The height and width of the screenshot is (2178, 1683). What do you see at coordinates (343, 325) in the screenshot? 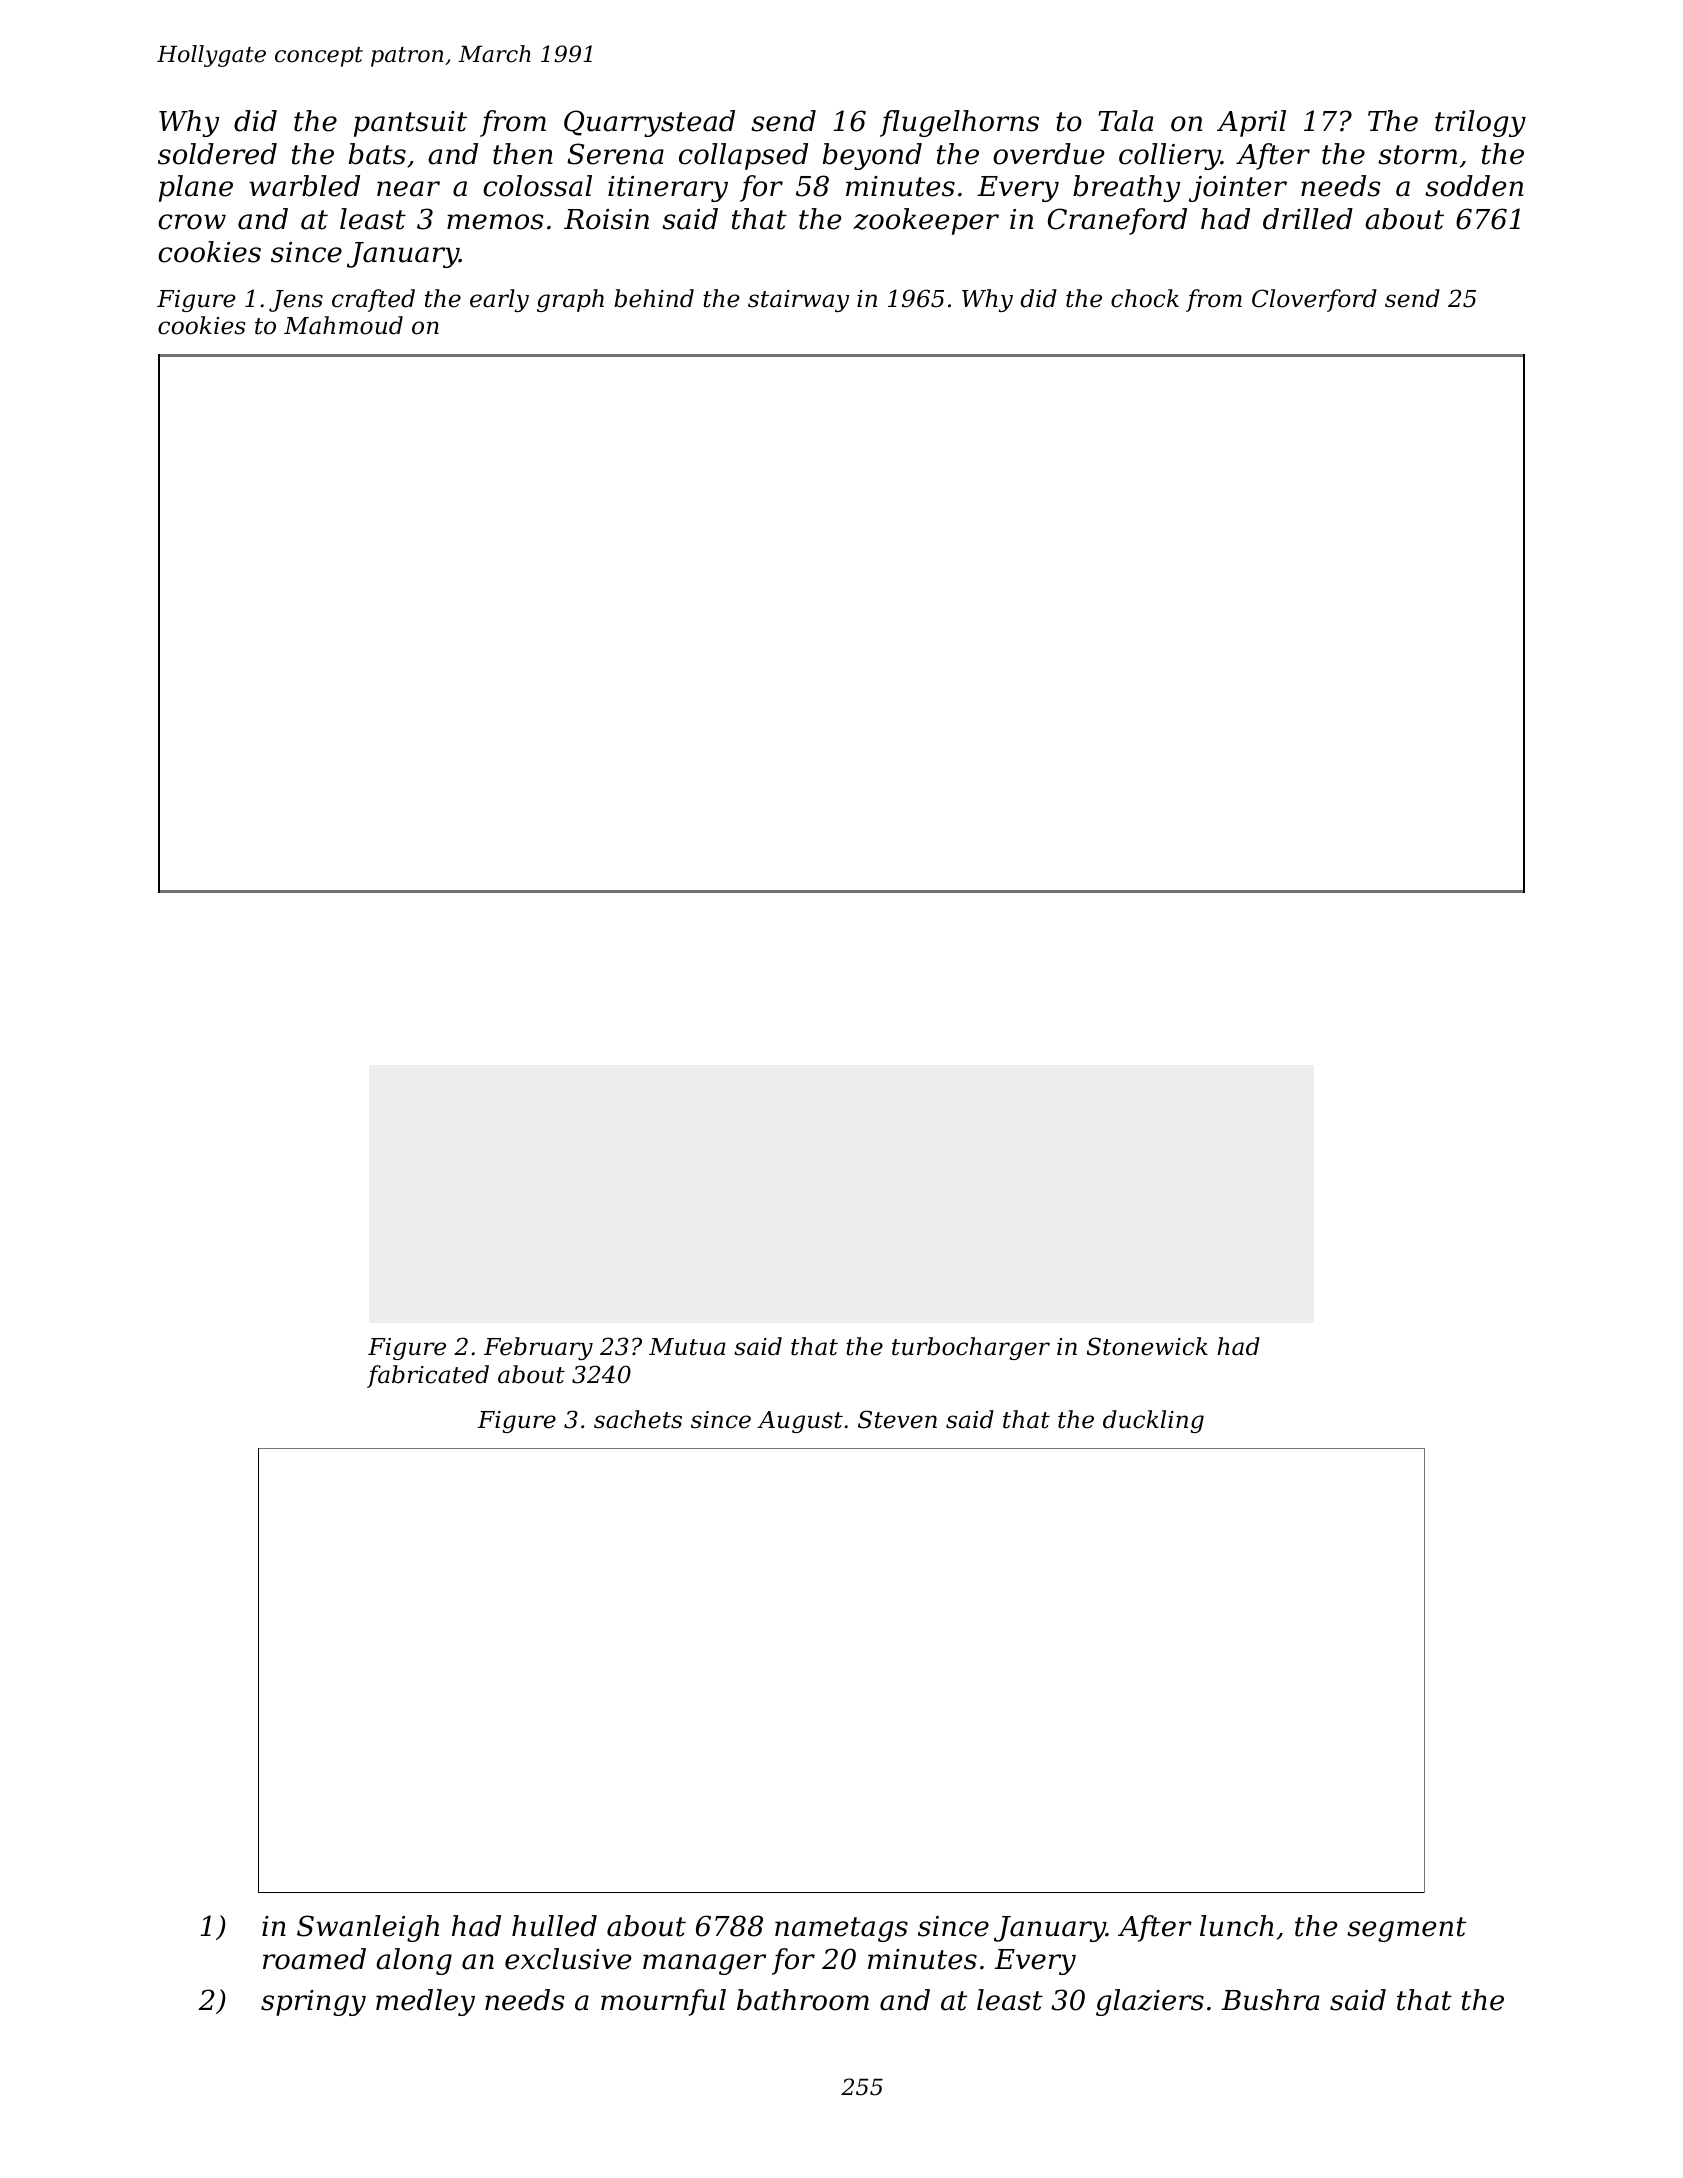
I see `Mahmoud` at bounding box center [343, 325].
